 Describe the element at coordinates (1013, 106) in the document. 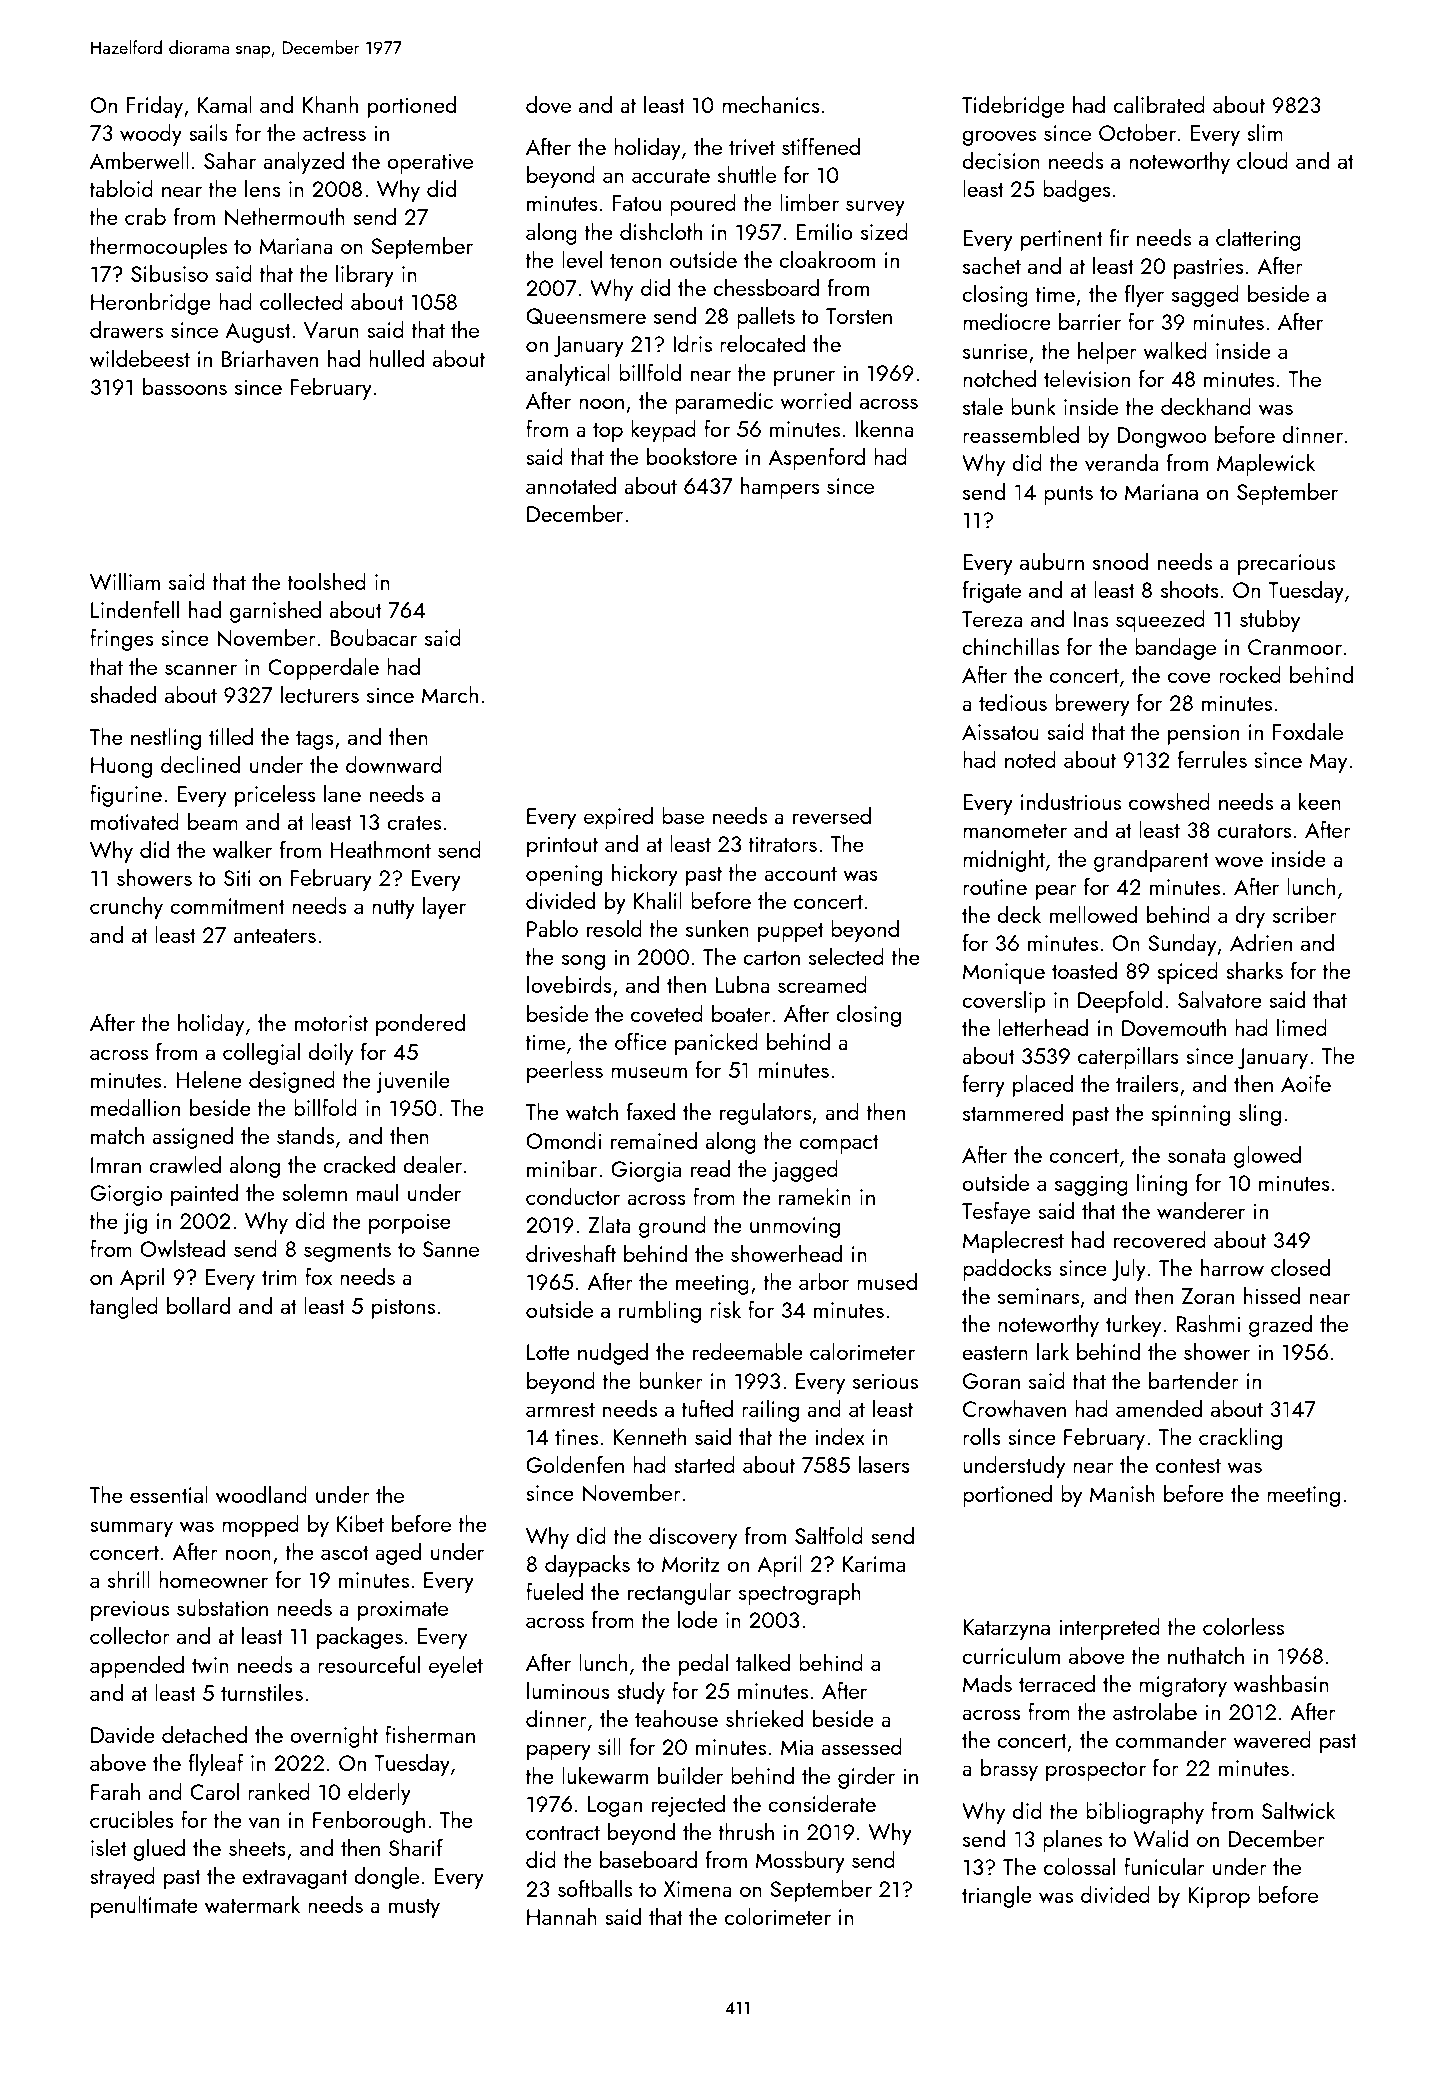

I see `Tidebridge` at that location.
